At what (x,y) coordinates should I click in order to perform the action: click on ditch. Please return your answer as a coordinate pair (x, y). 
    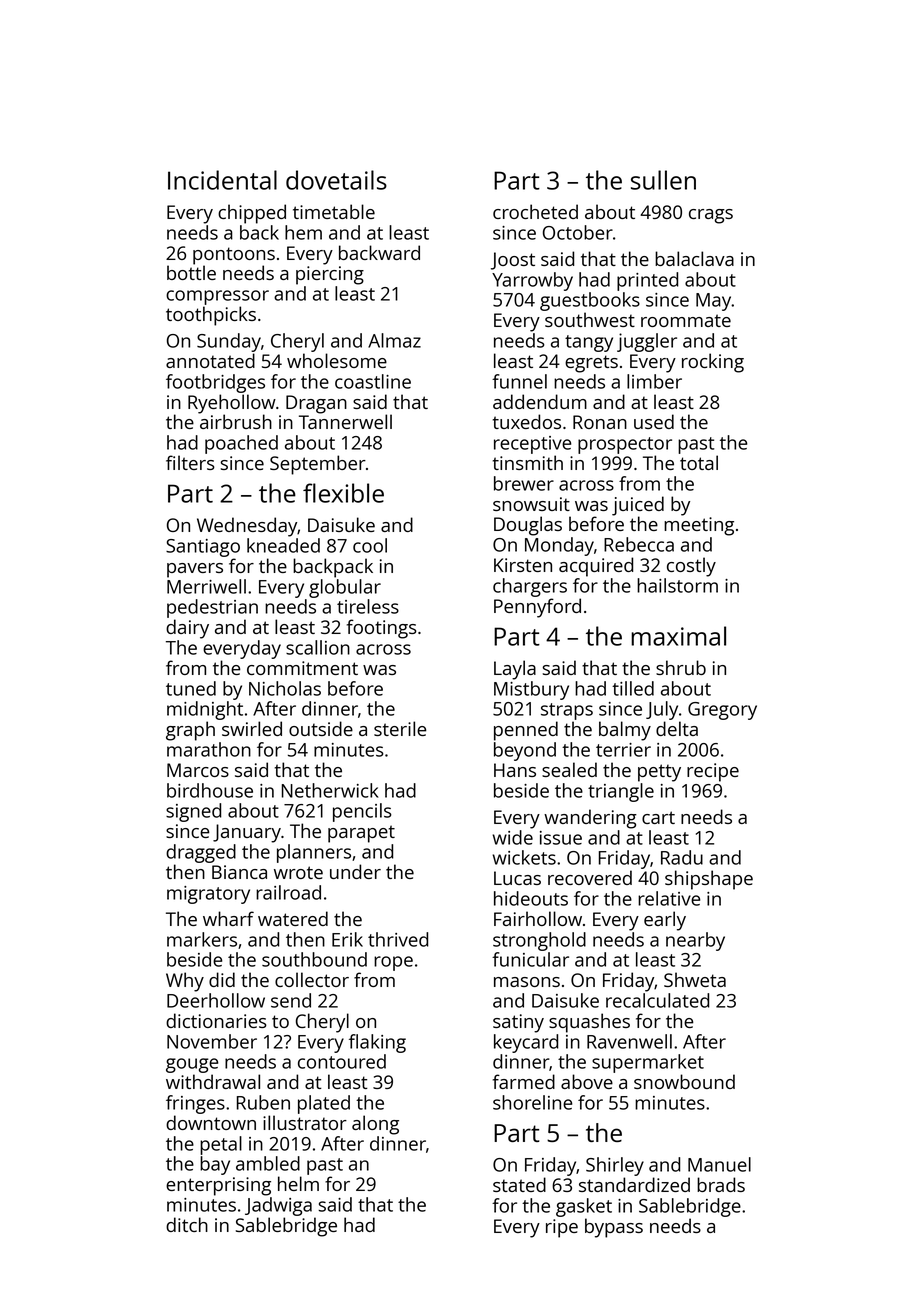
    Looking at the image, I should click on (187, 1224).
